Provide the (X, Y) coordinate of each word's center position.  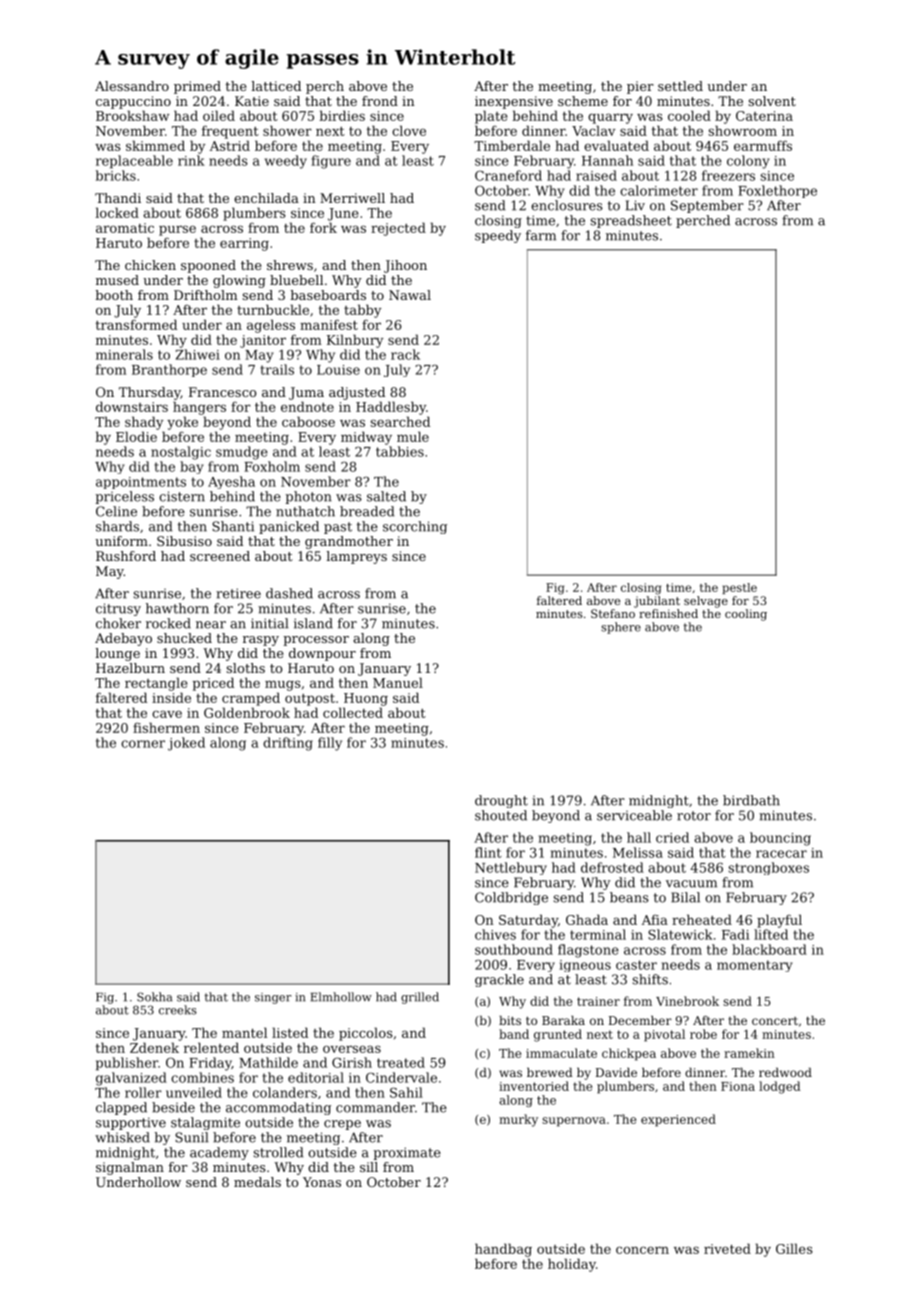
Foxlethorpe (777, 191)
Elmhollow (341, 997)
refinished (668, 613)
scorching (415, 527)
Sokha (154, 997)
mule (413, 436)
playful (779, 921)
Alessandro (132, 86)
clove (409, 130)
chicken (150, 265)
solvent (772, 101)
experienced (678, 1120)
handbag (503, 1250)
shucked (184, 638)
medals (257, 1182)
